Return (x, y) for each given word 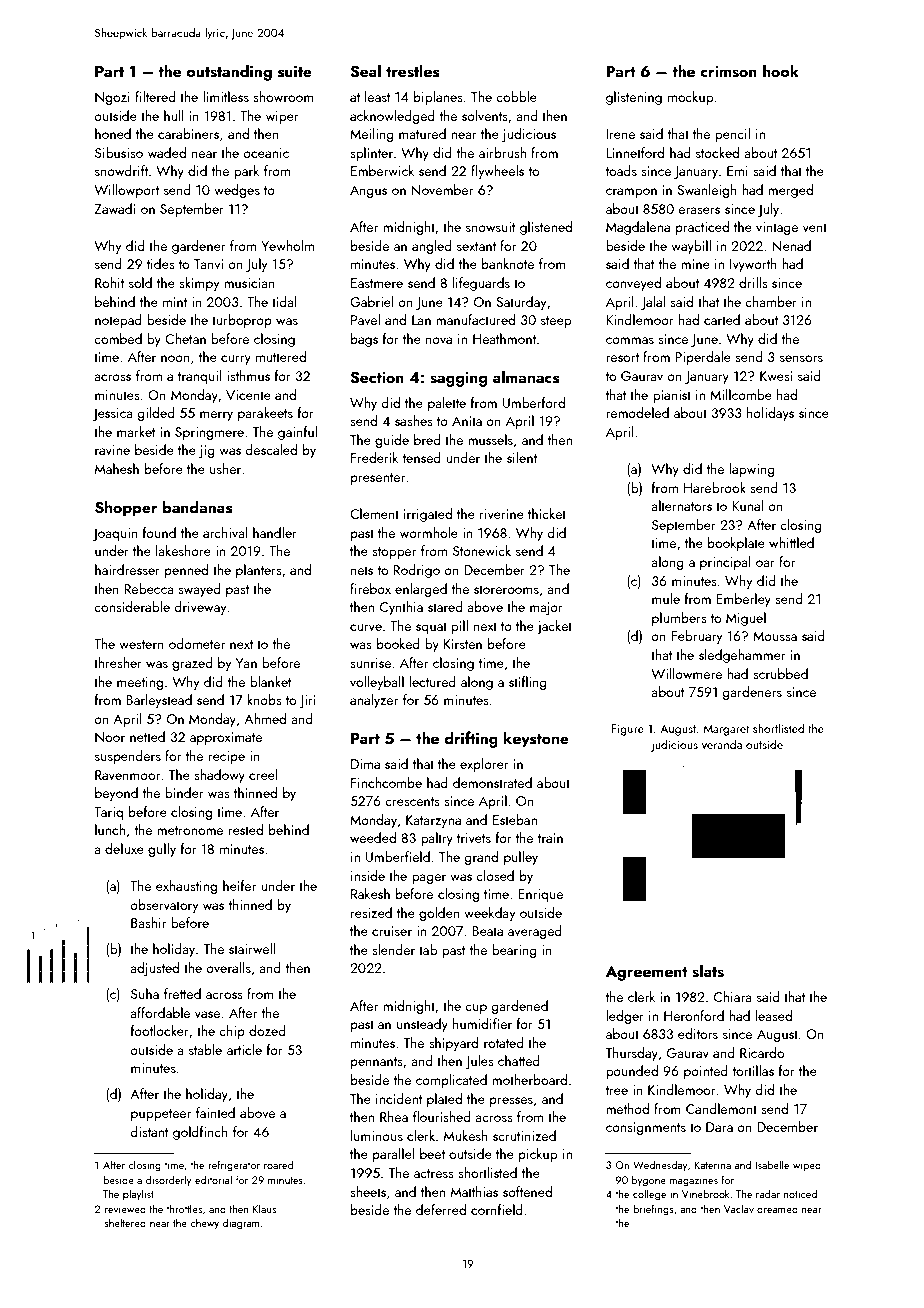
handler (275, 532)
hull (174, 115)
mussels (490, 439)
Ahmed (265, 718)
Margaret (726, 730)
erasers (699, 210)
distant (149, 1131)
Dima (365, 764)
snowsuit (490, 227)
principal (725, 563)
